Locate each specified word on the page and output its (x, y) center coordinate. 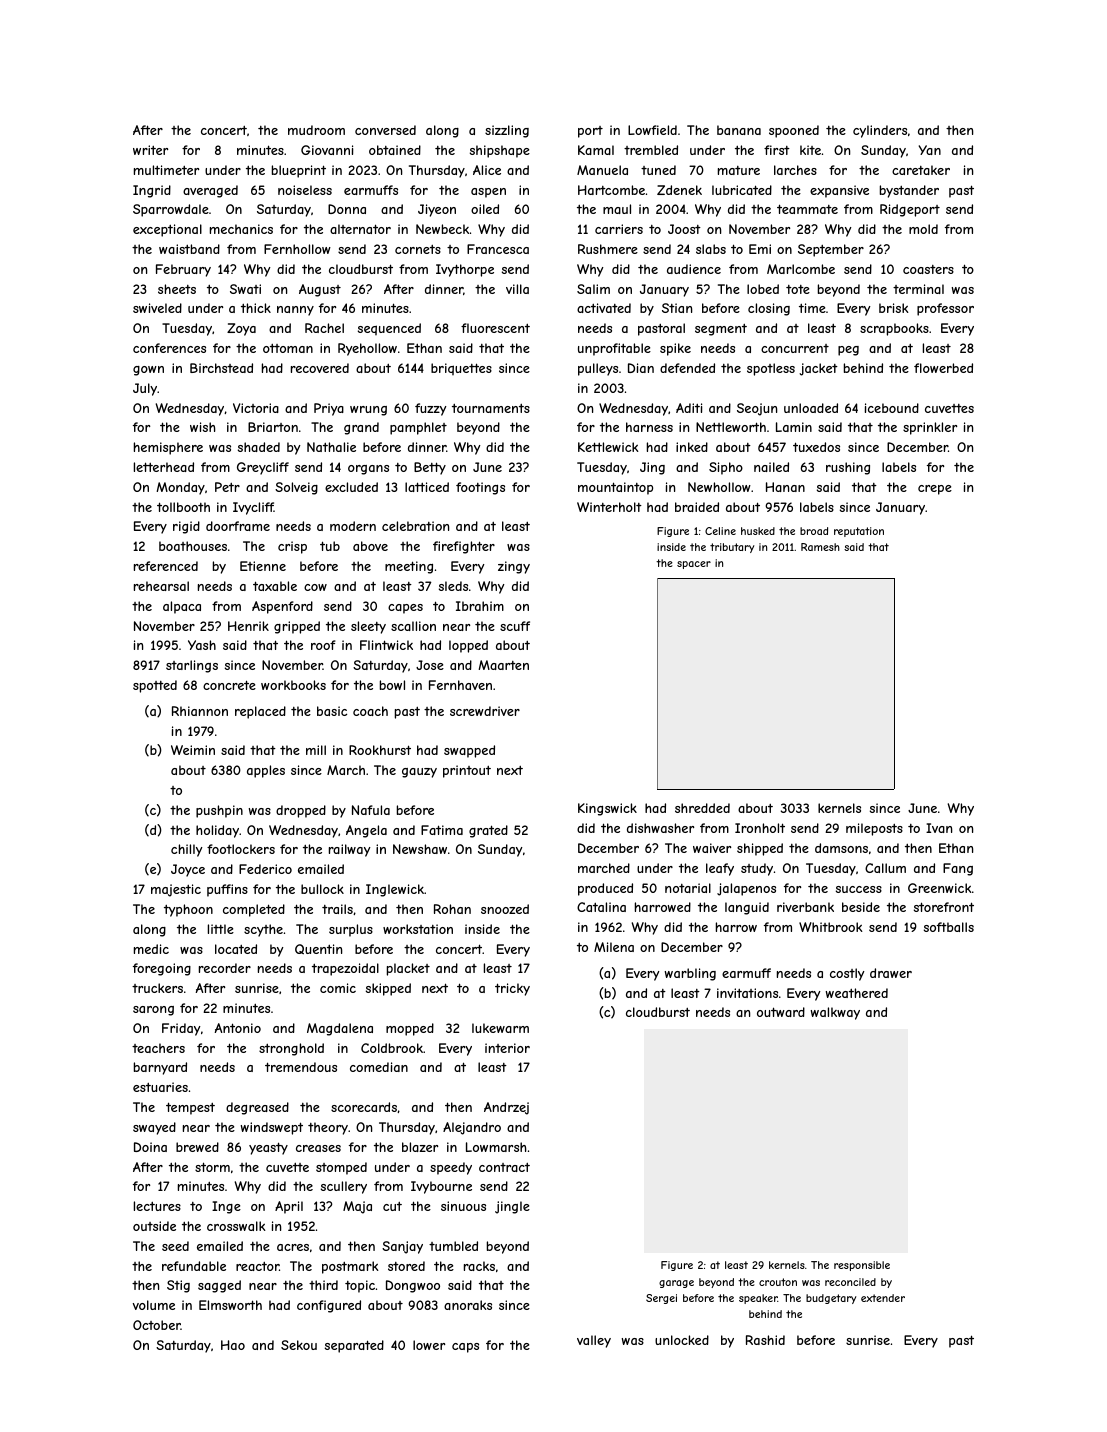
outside (154, 1226)
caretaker (921, 170)
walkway (835, 1013)
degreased (257, 1108)
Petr (227, 487)
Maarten (503, 665)
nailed (771, 467)
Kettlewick (608, 447)
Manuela (602, 170)
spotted (155, 686)
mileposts (874, 829)
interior (507, 1048)
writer (150, 150)
